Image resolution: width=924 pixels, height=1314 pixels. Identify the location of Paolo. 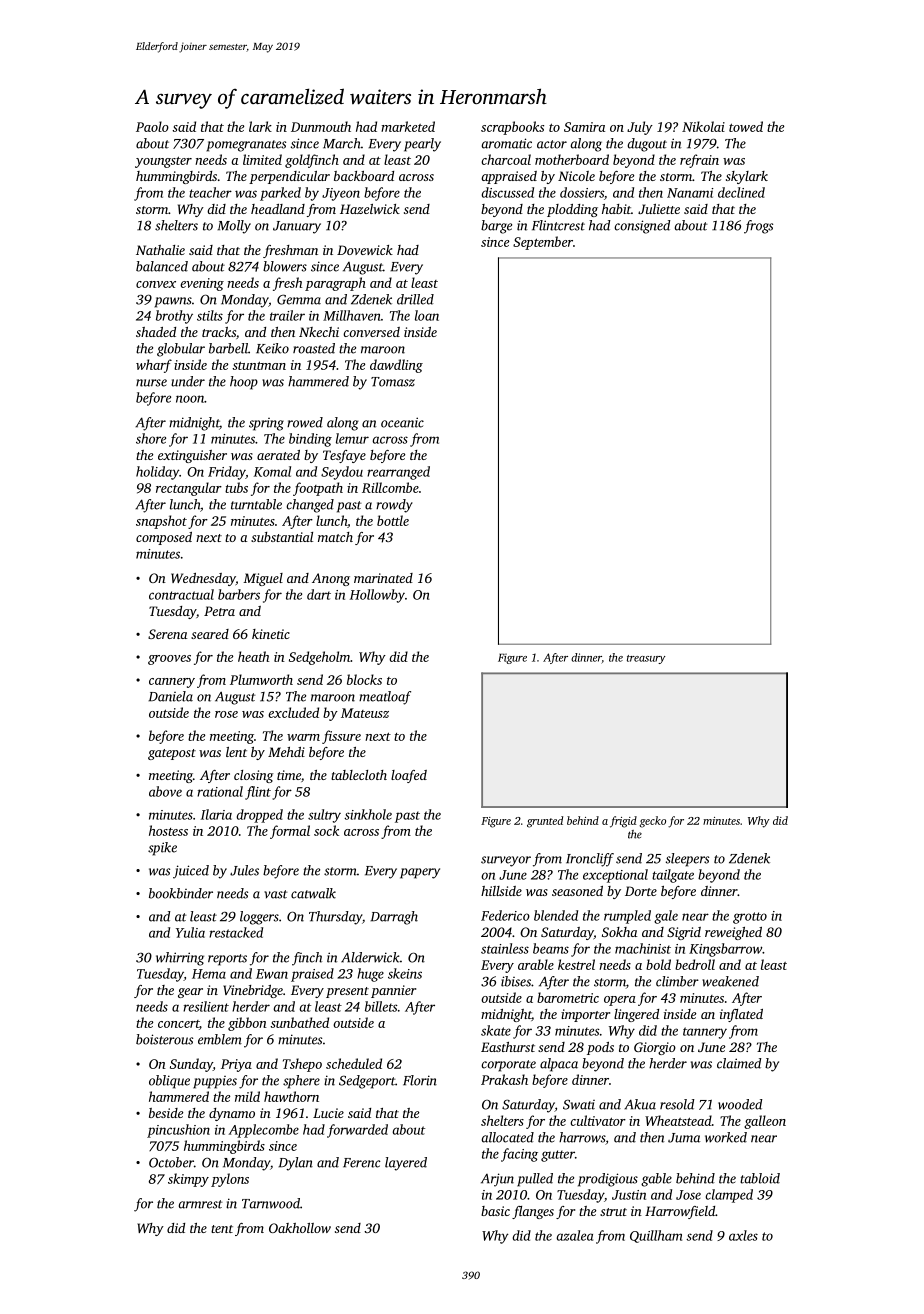
(152, 126).
